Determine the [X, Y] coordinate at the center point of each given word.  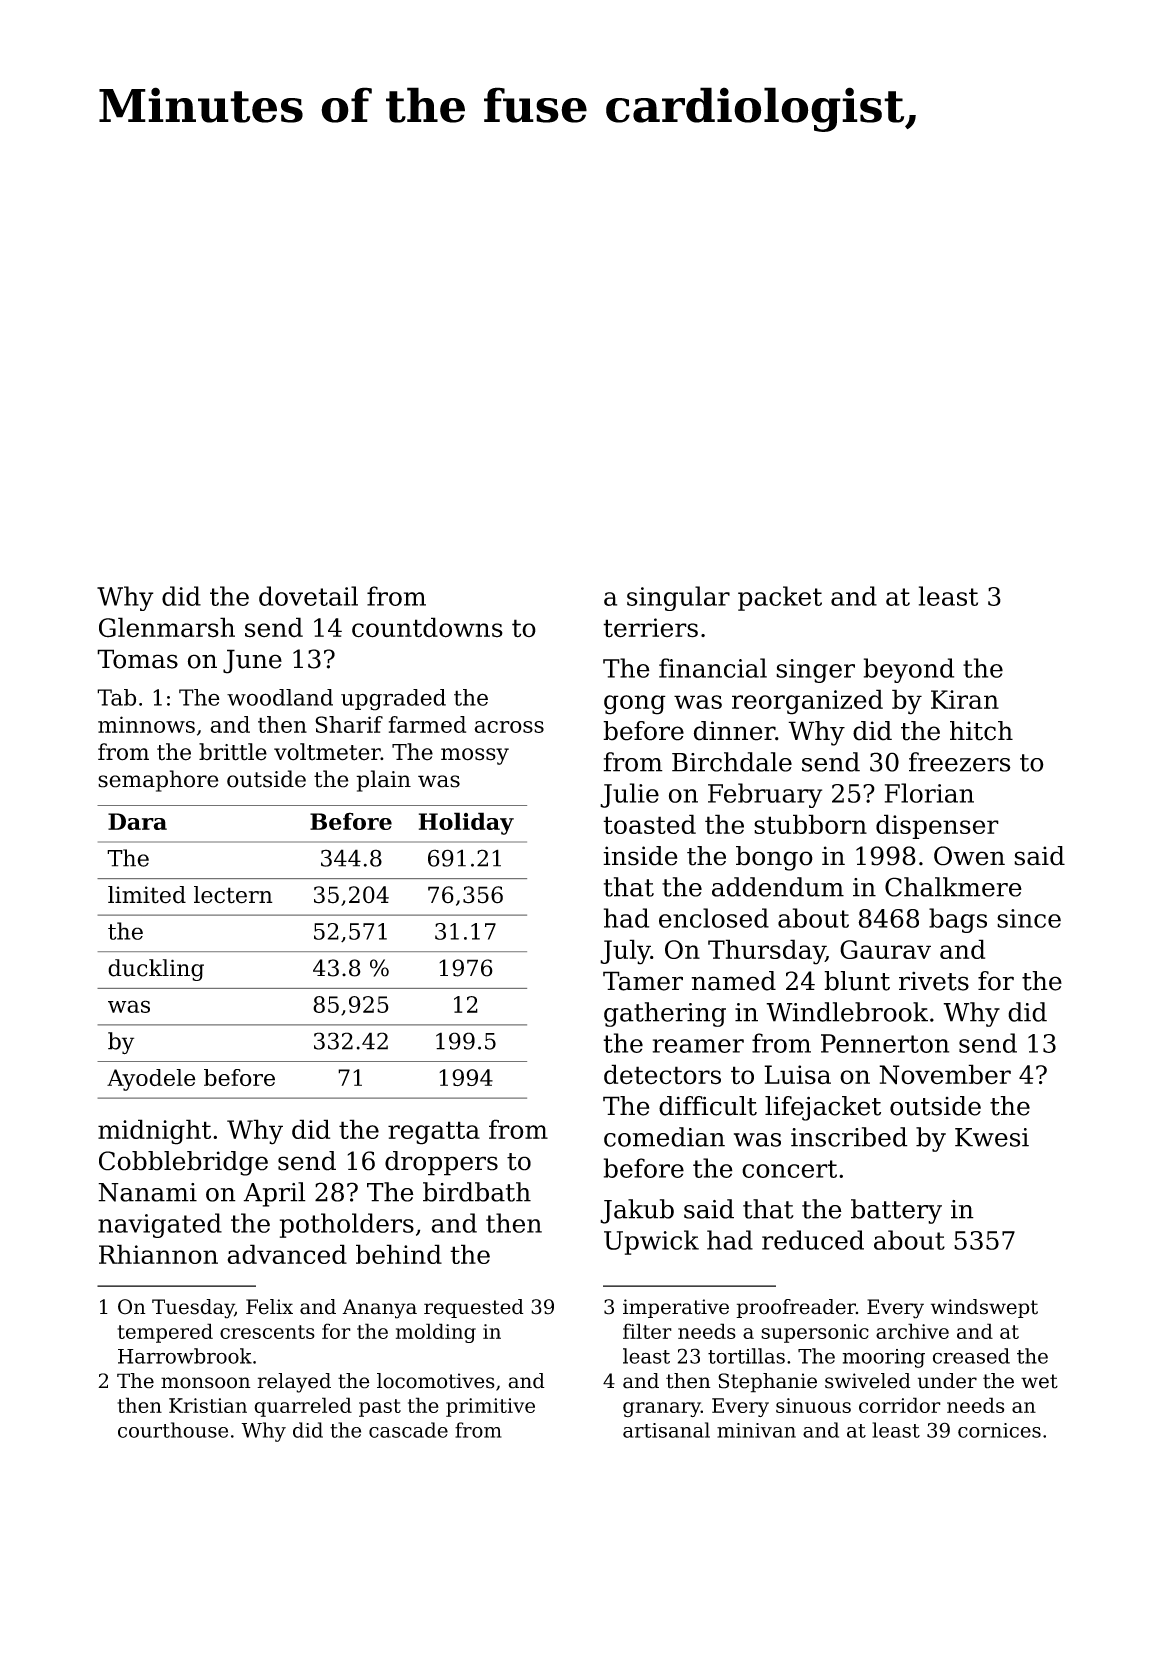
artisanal [666, 1430]
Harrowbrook [185, 1356]
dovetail [308, 596]
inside [640, 856]
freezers [960, 762]
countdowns [427, 627]
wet [1039, 1381]
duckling [156, 970]
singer [815, 671]
